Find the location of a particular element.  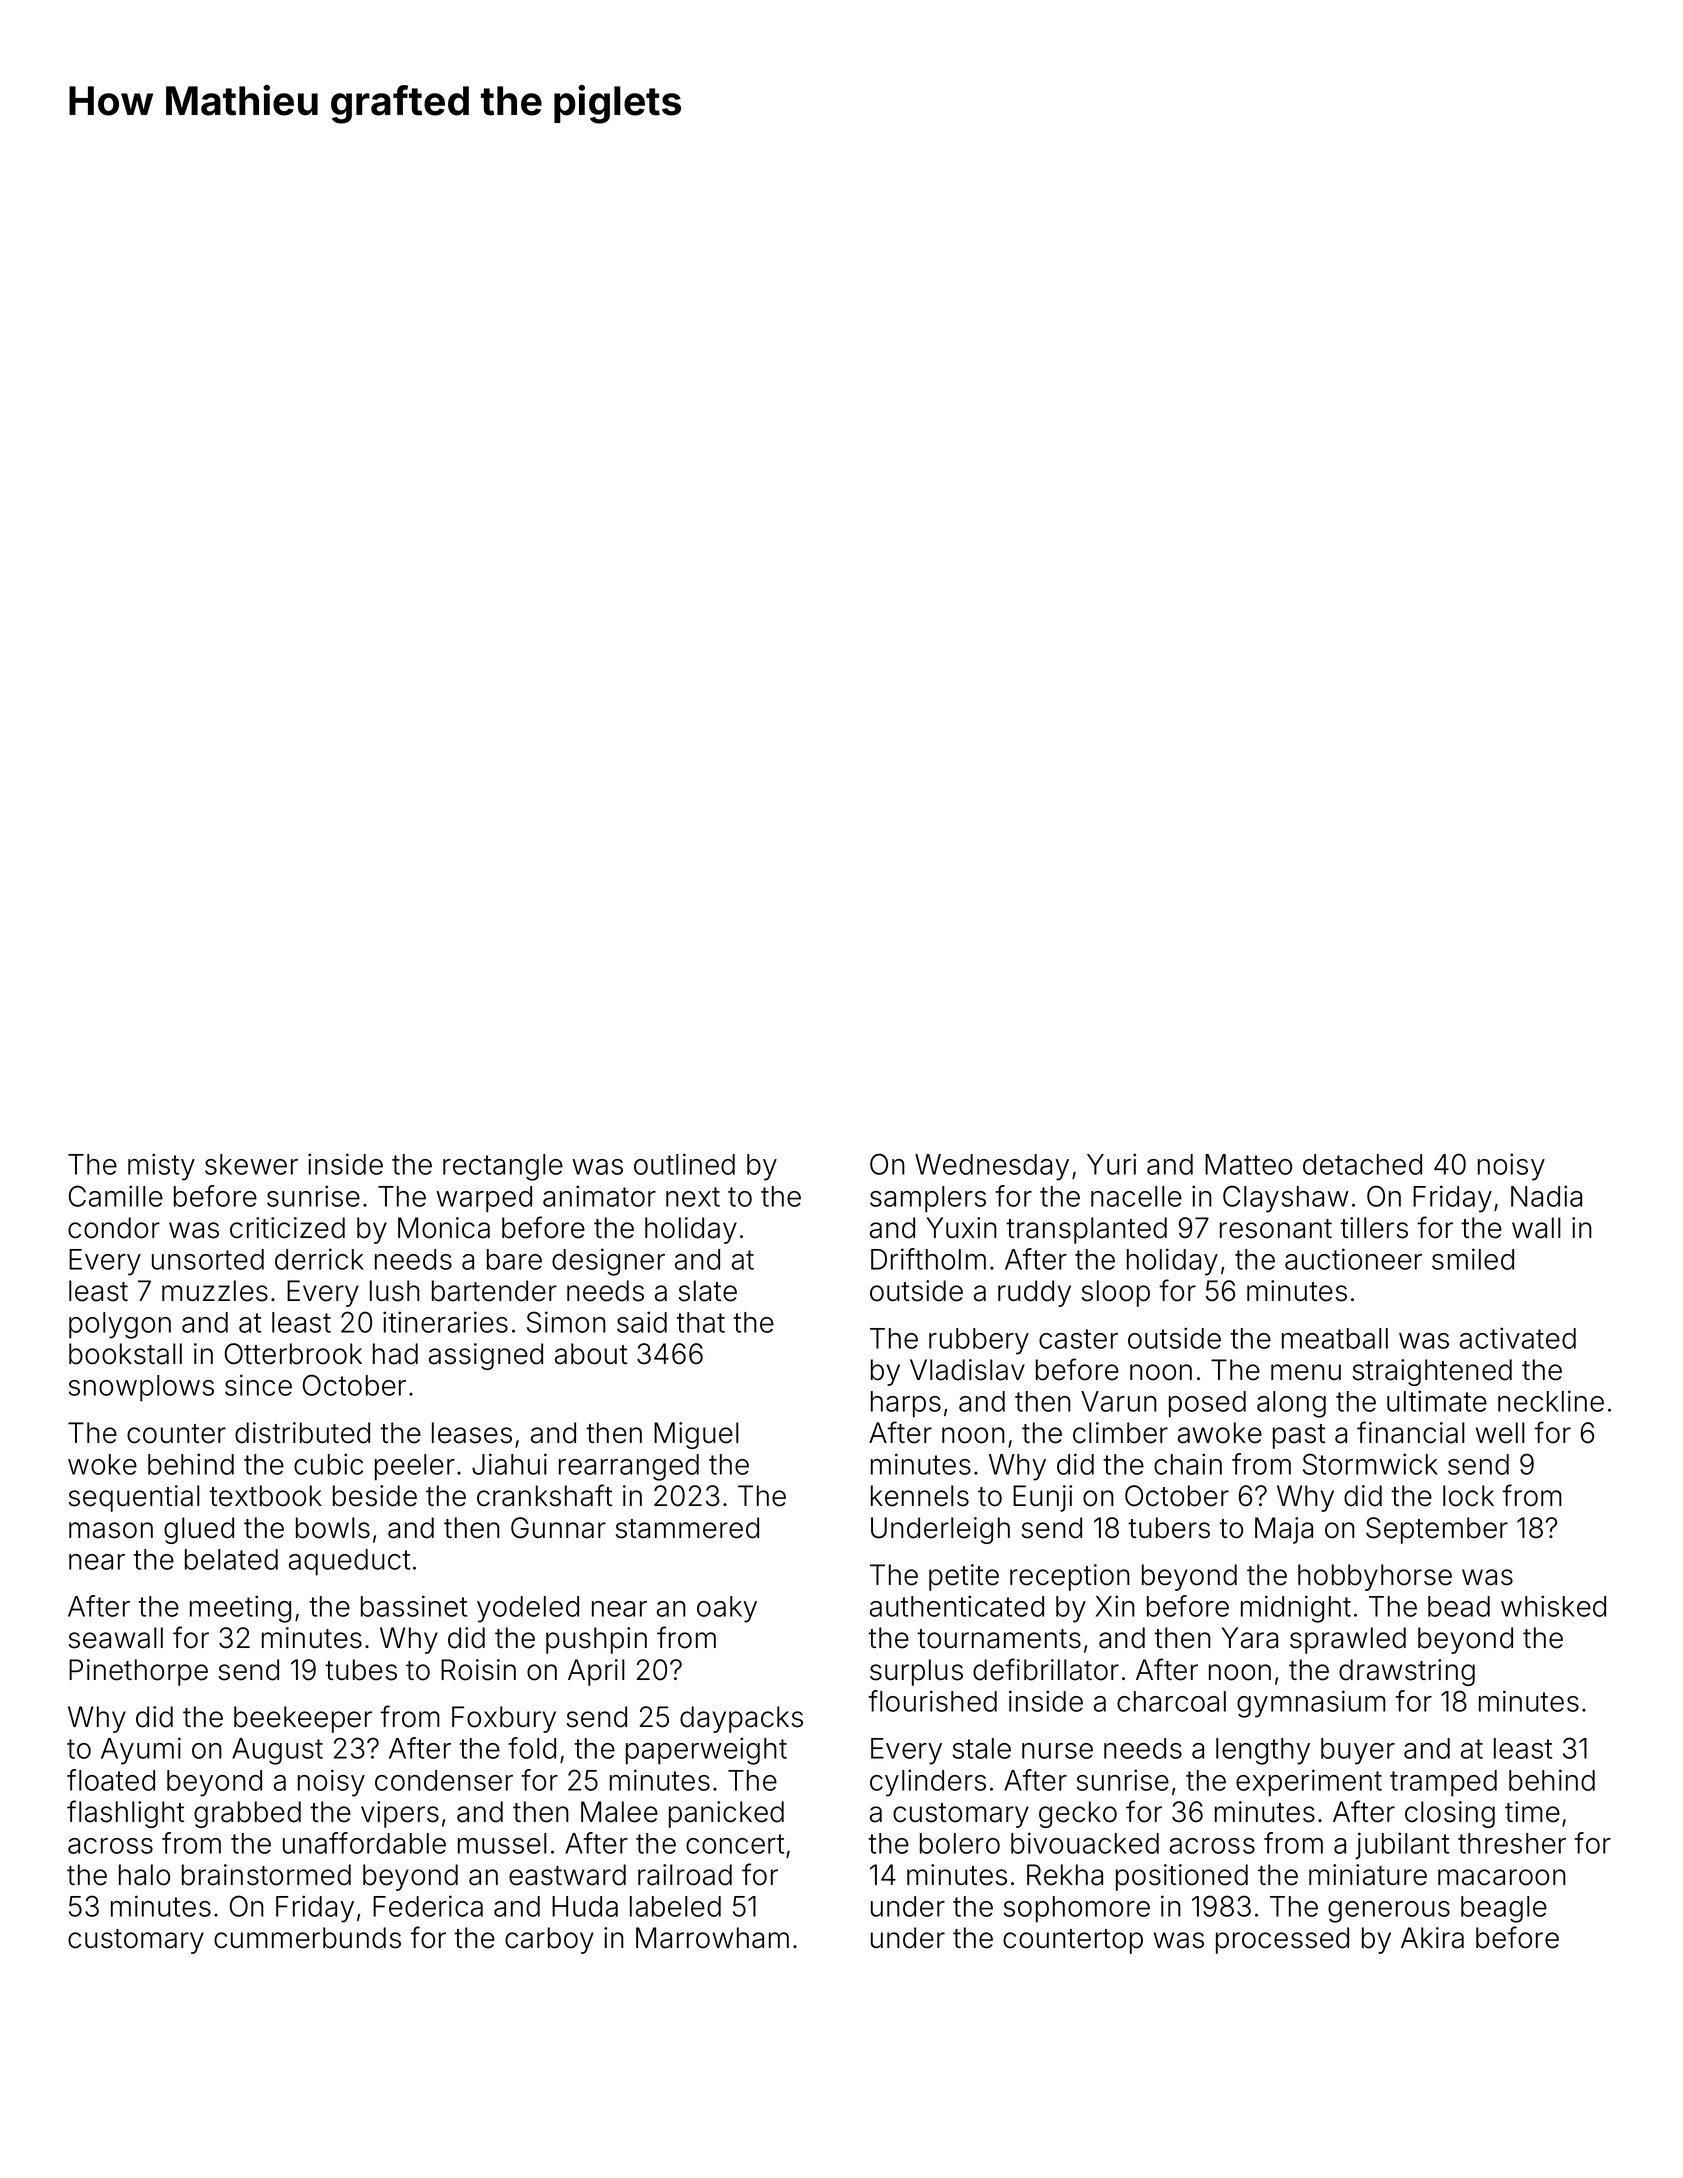

bassinet is located at coordinates (414, 1606).
